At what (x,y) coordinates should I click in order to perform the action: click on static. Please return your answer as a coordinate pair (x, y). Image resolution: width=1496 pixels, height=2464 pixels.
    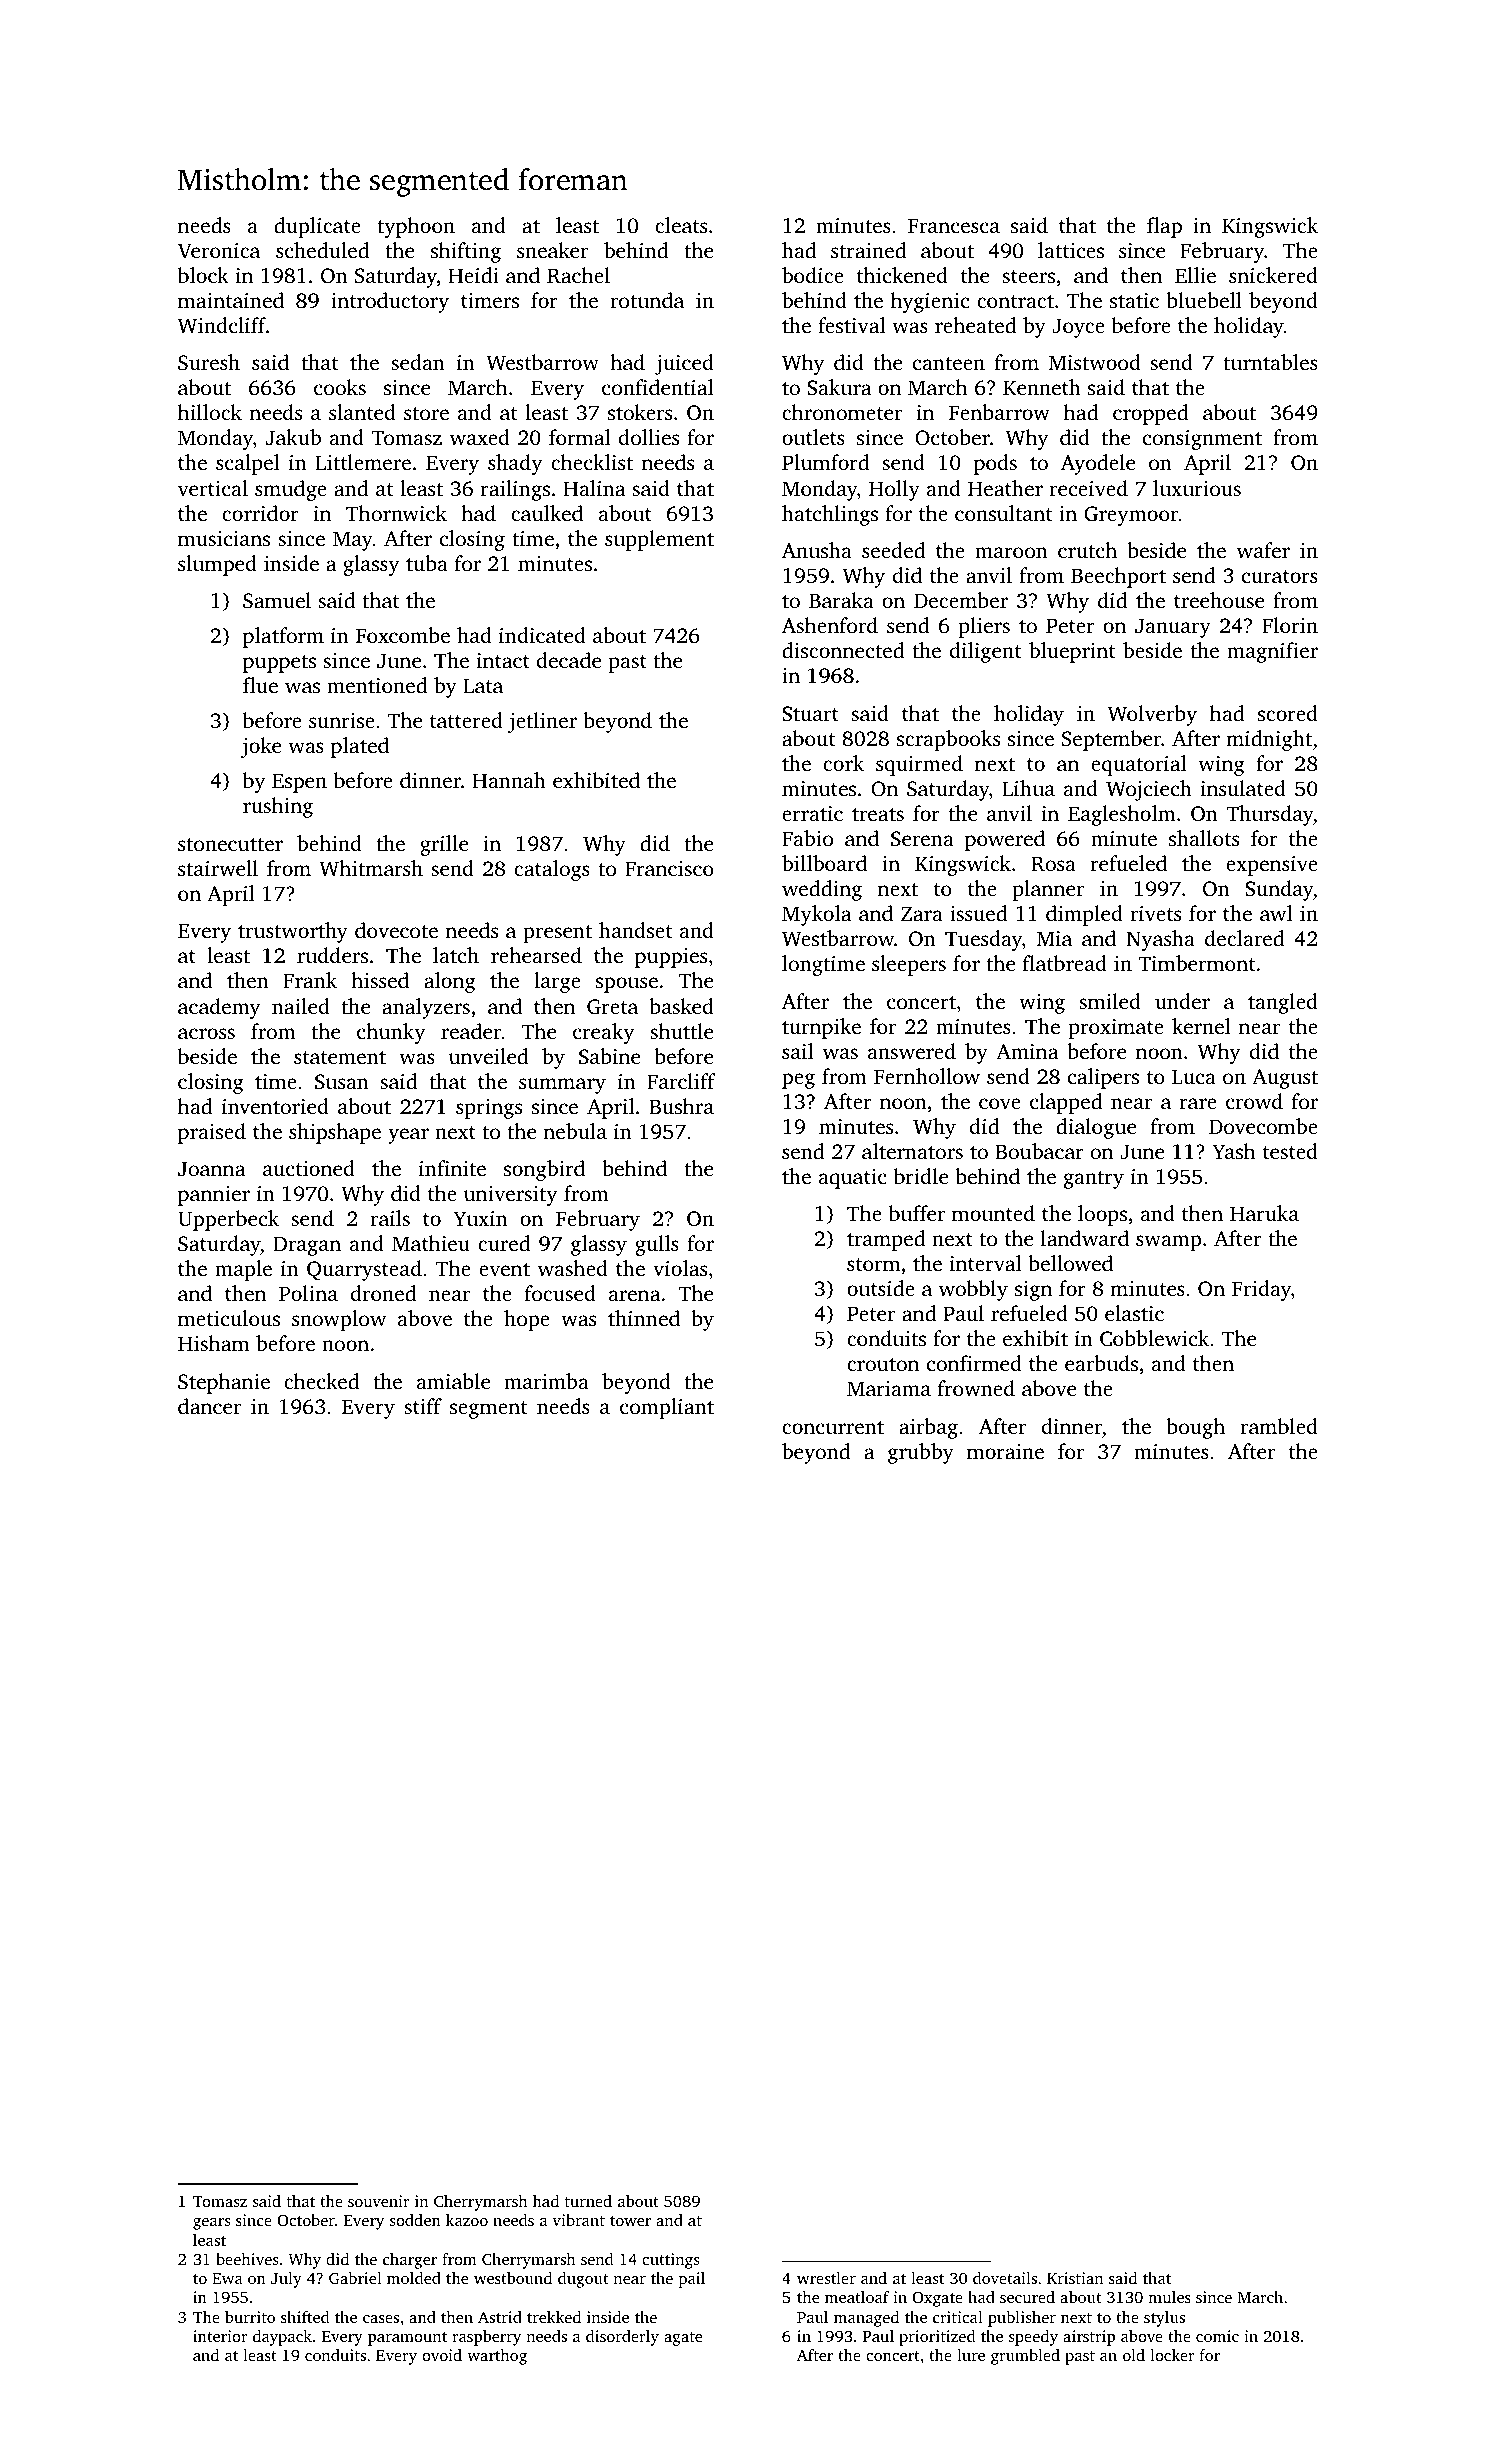
    Looking at the image, I should click on (1134, 300).
